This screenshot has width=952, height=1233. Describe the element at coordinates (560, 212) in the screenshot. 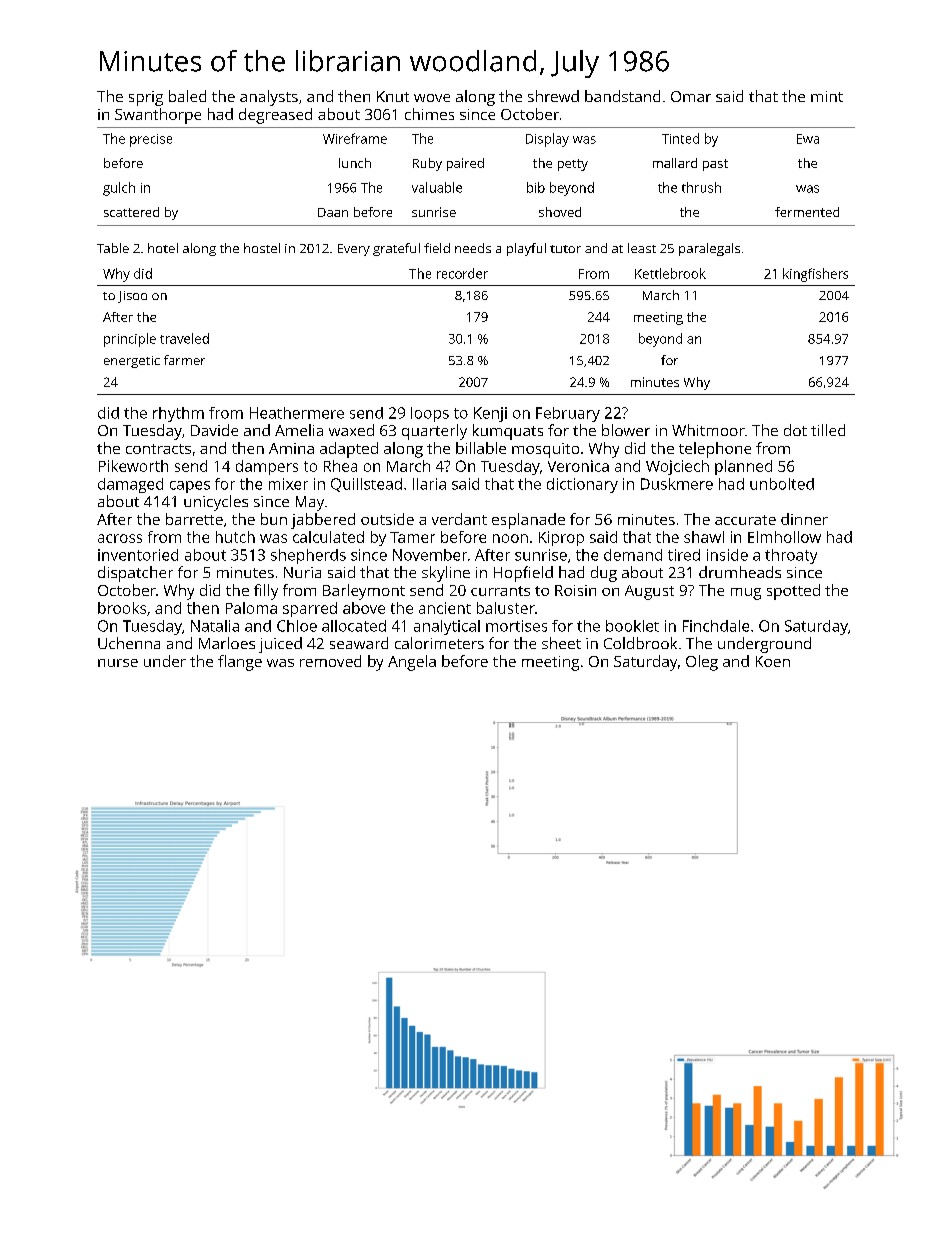

I see `shoved` at that location.
